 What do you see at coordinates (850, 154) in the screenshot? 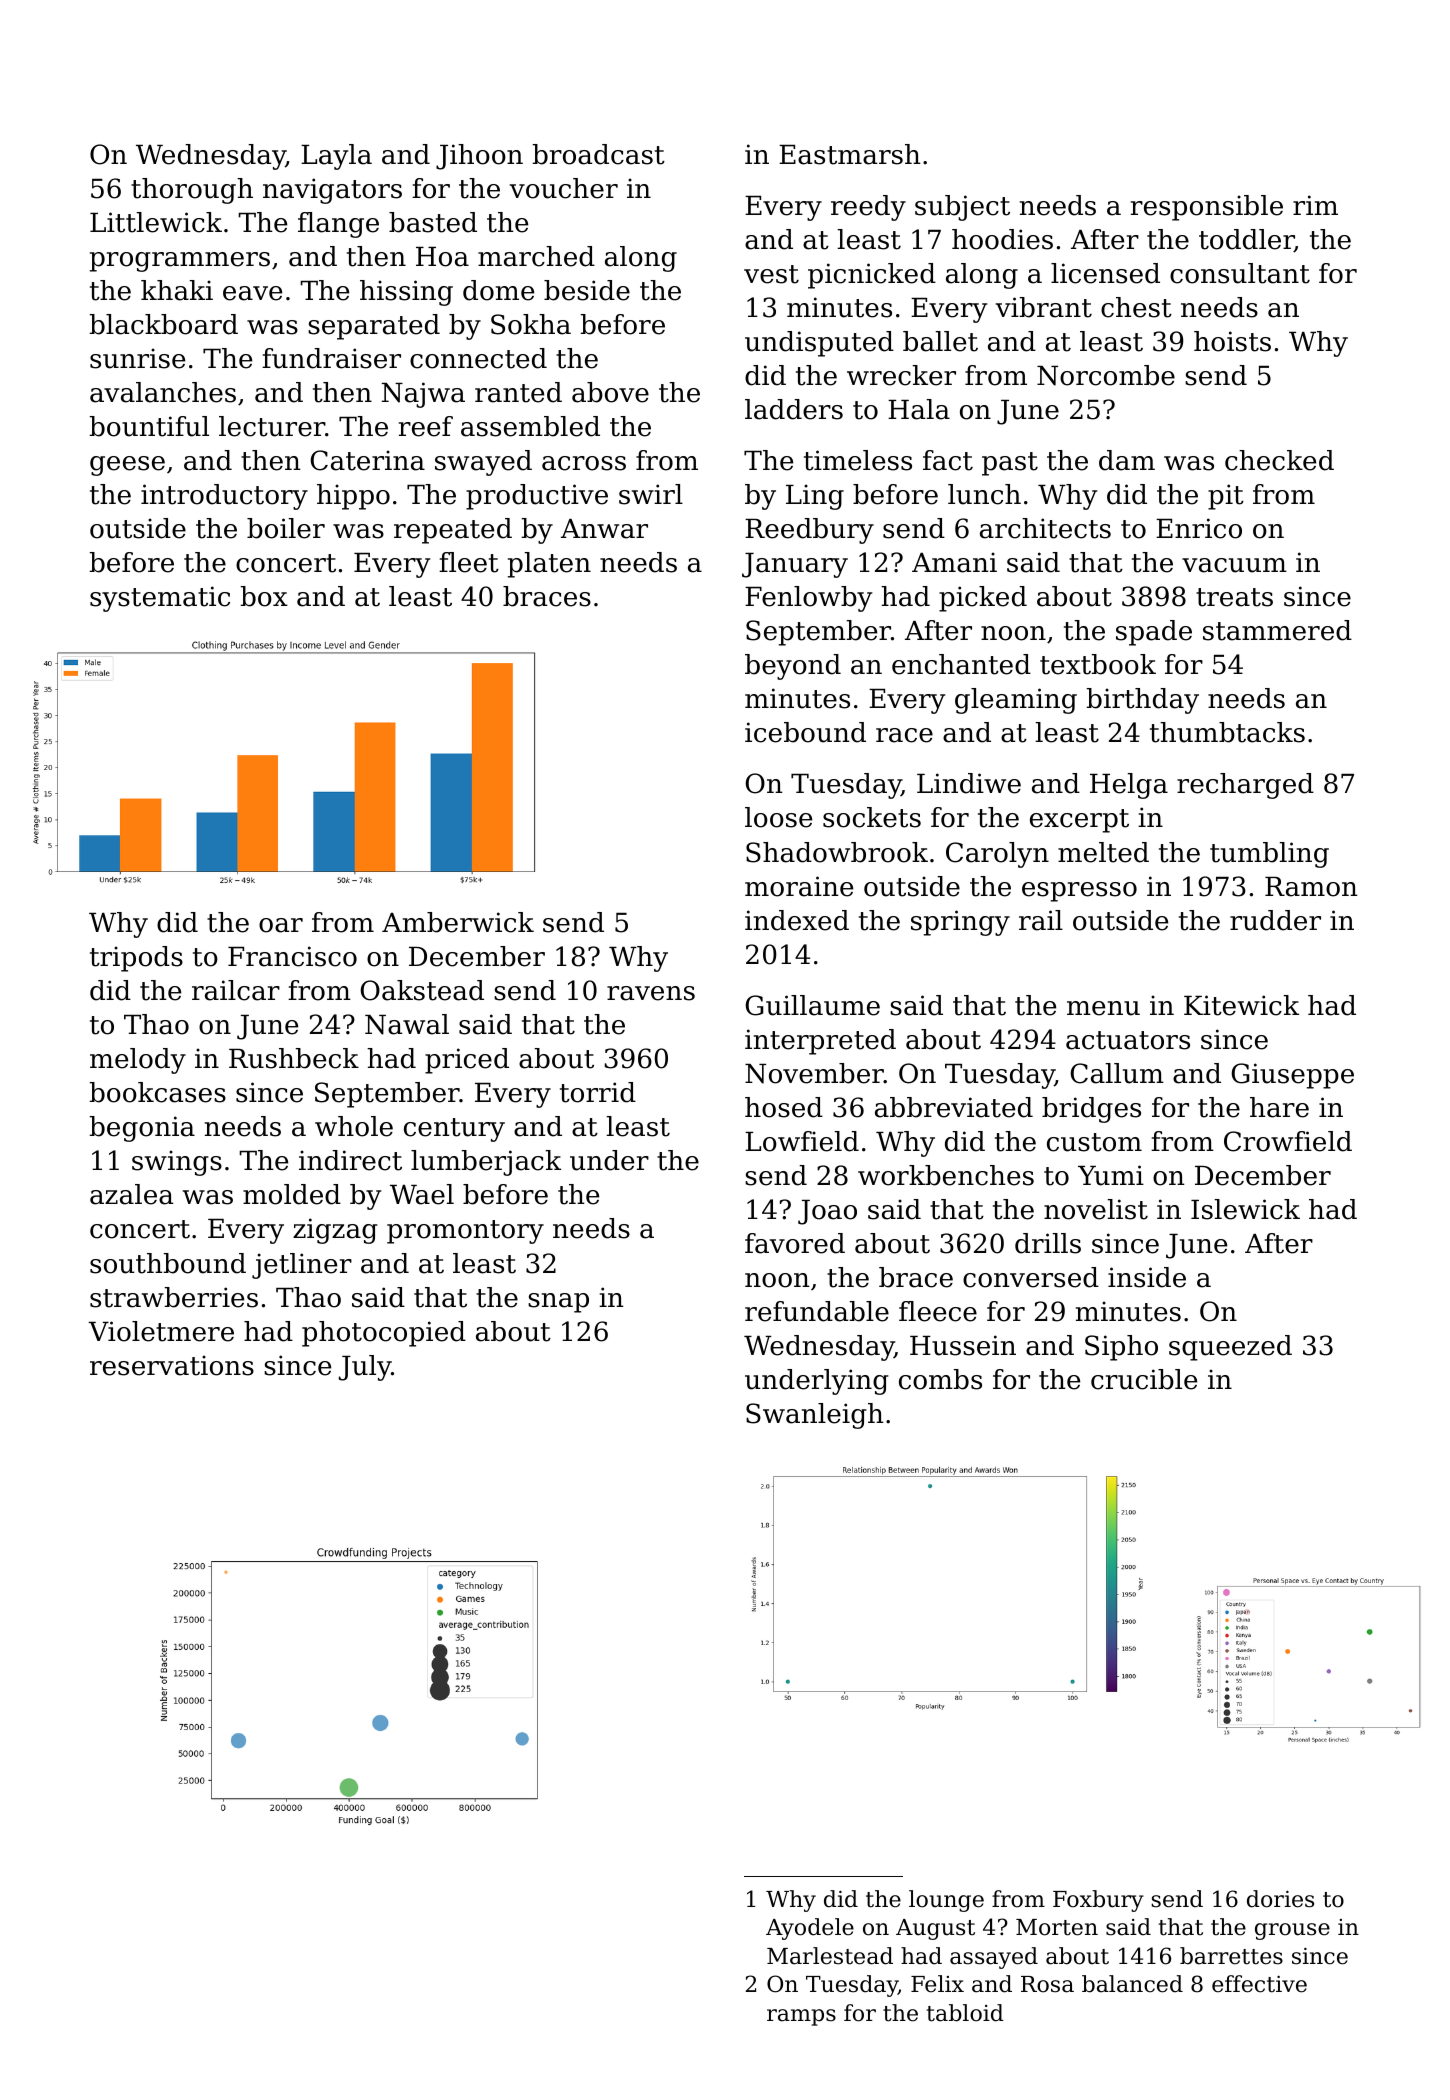
I see `Eastmarsh` at bounding box center [850, 154].
